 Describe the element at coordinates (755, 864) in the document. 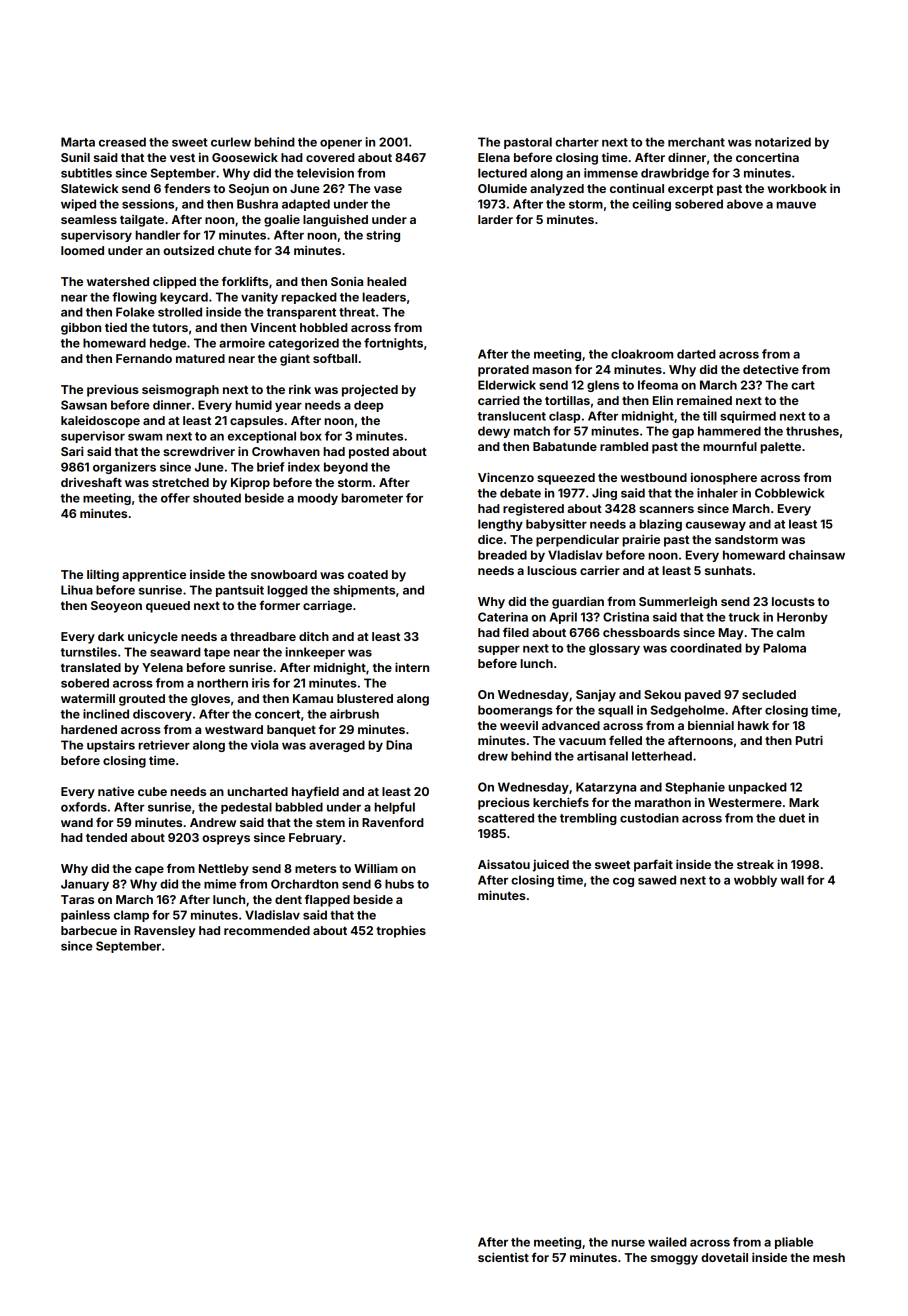

I see `streak` at that location.
